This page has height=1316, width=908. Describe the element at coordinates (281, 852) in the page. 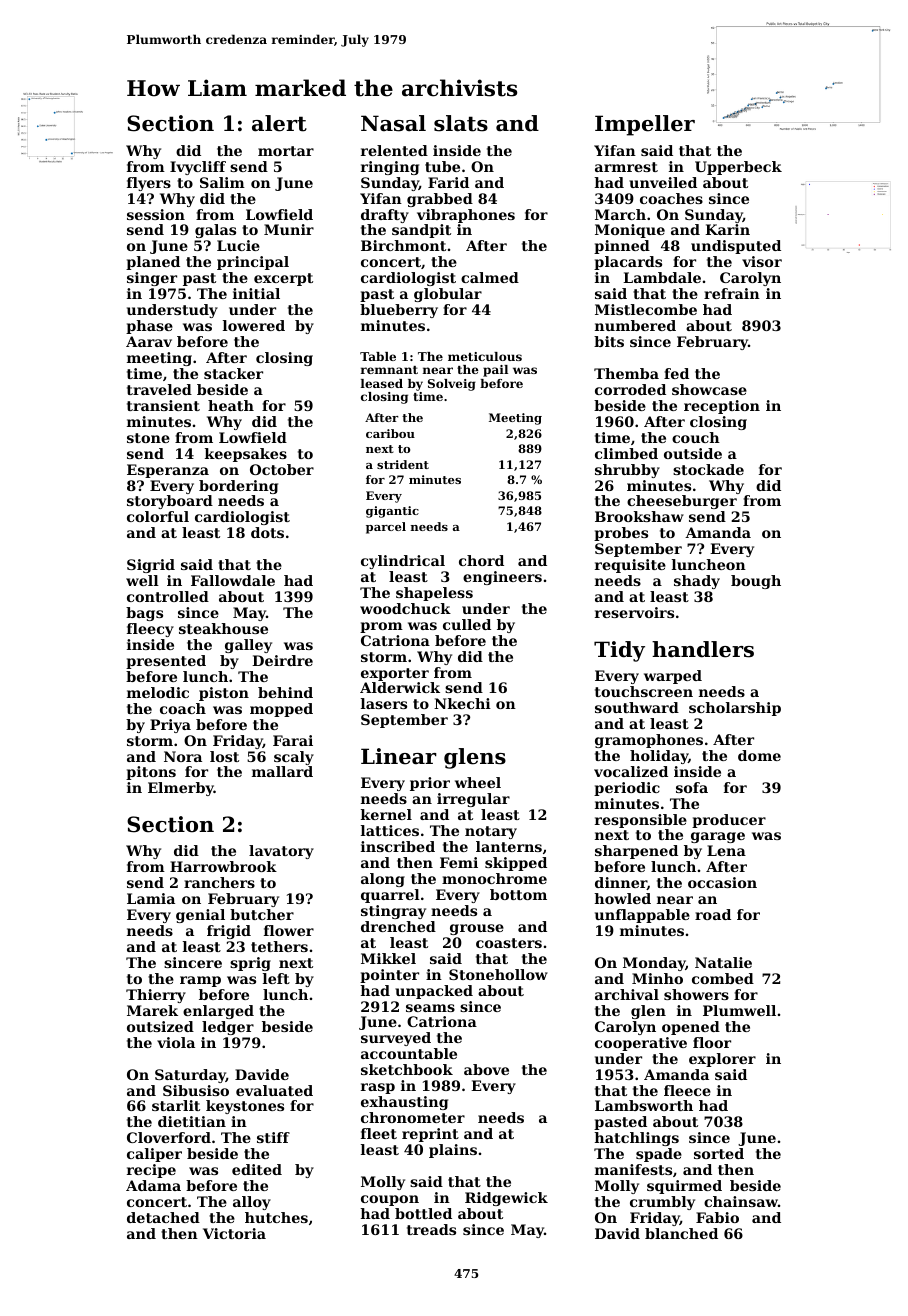

I see `lavatory` at that location.
